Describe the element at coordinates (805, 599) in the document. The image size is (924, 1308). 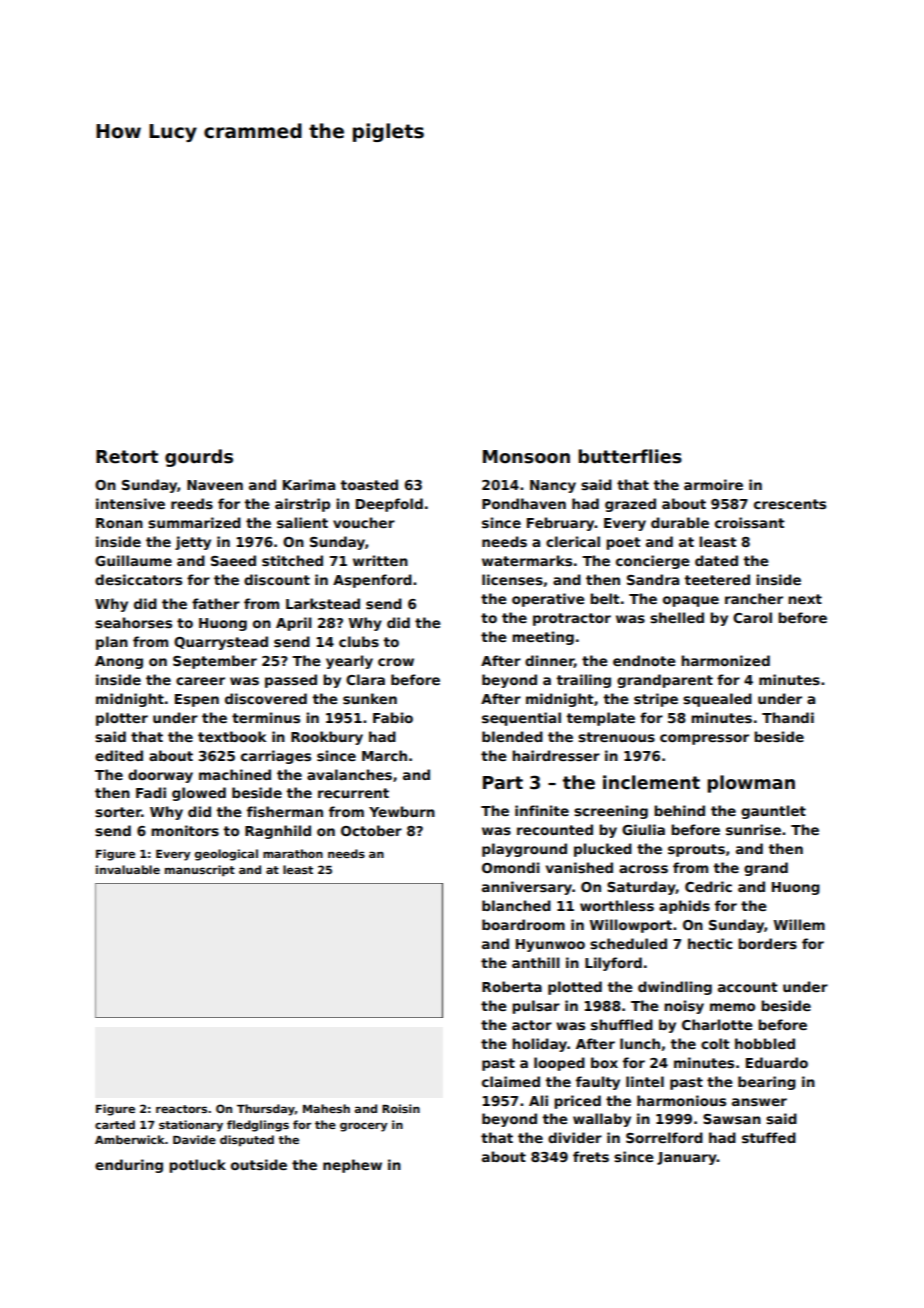
I see `next` at that location.
